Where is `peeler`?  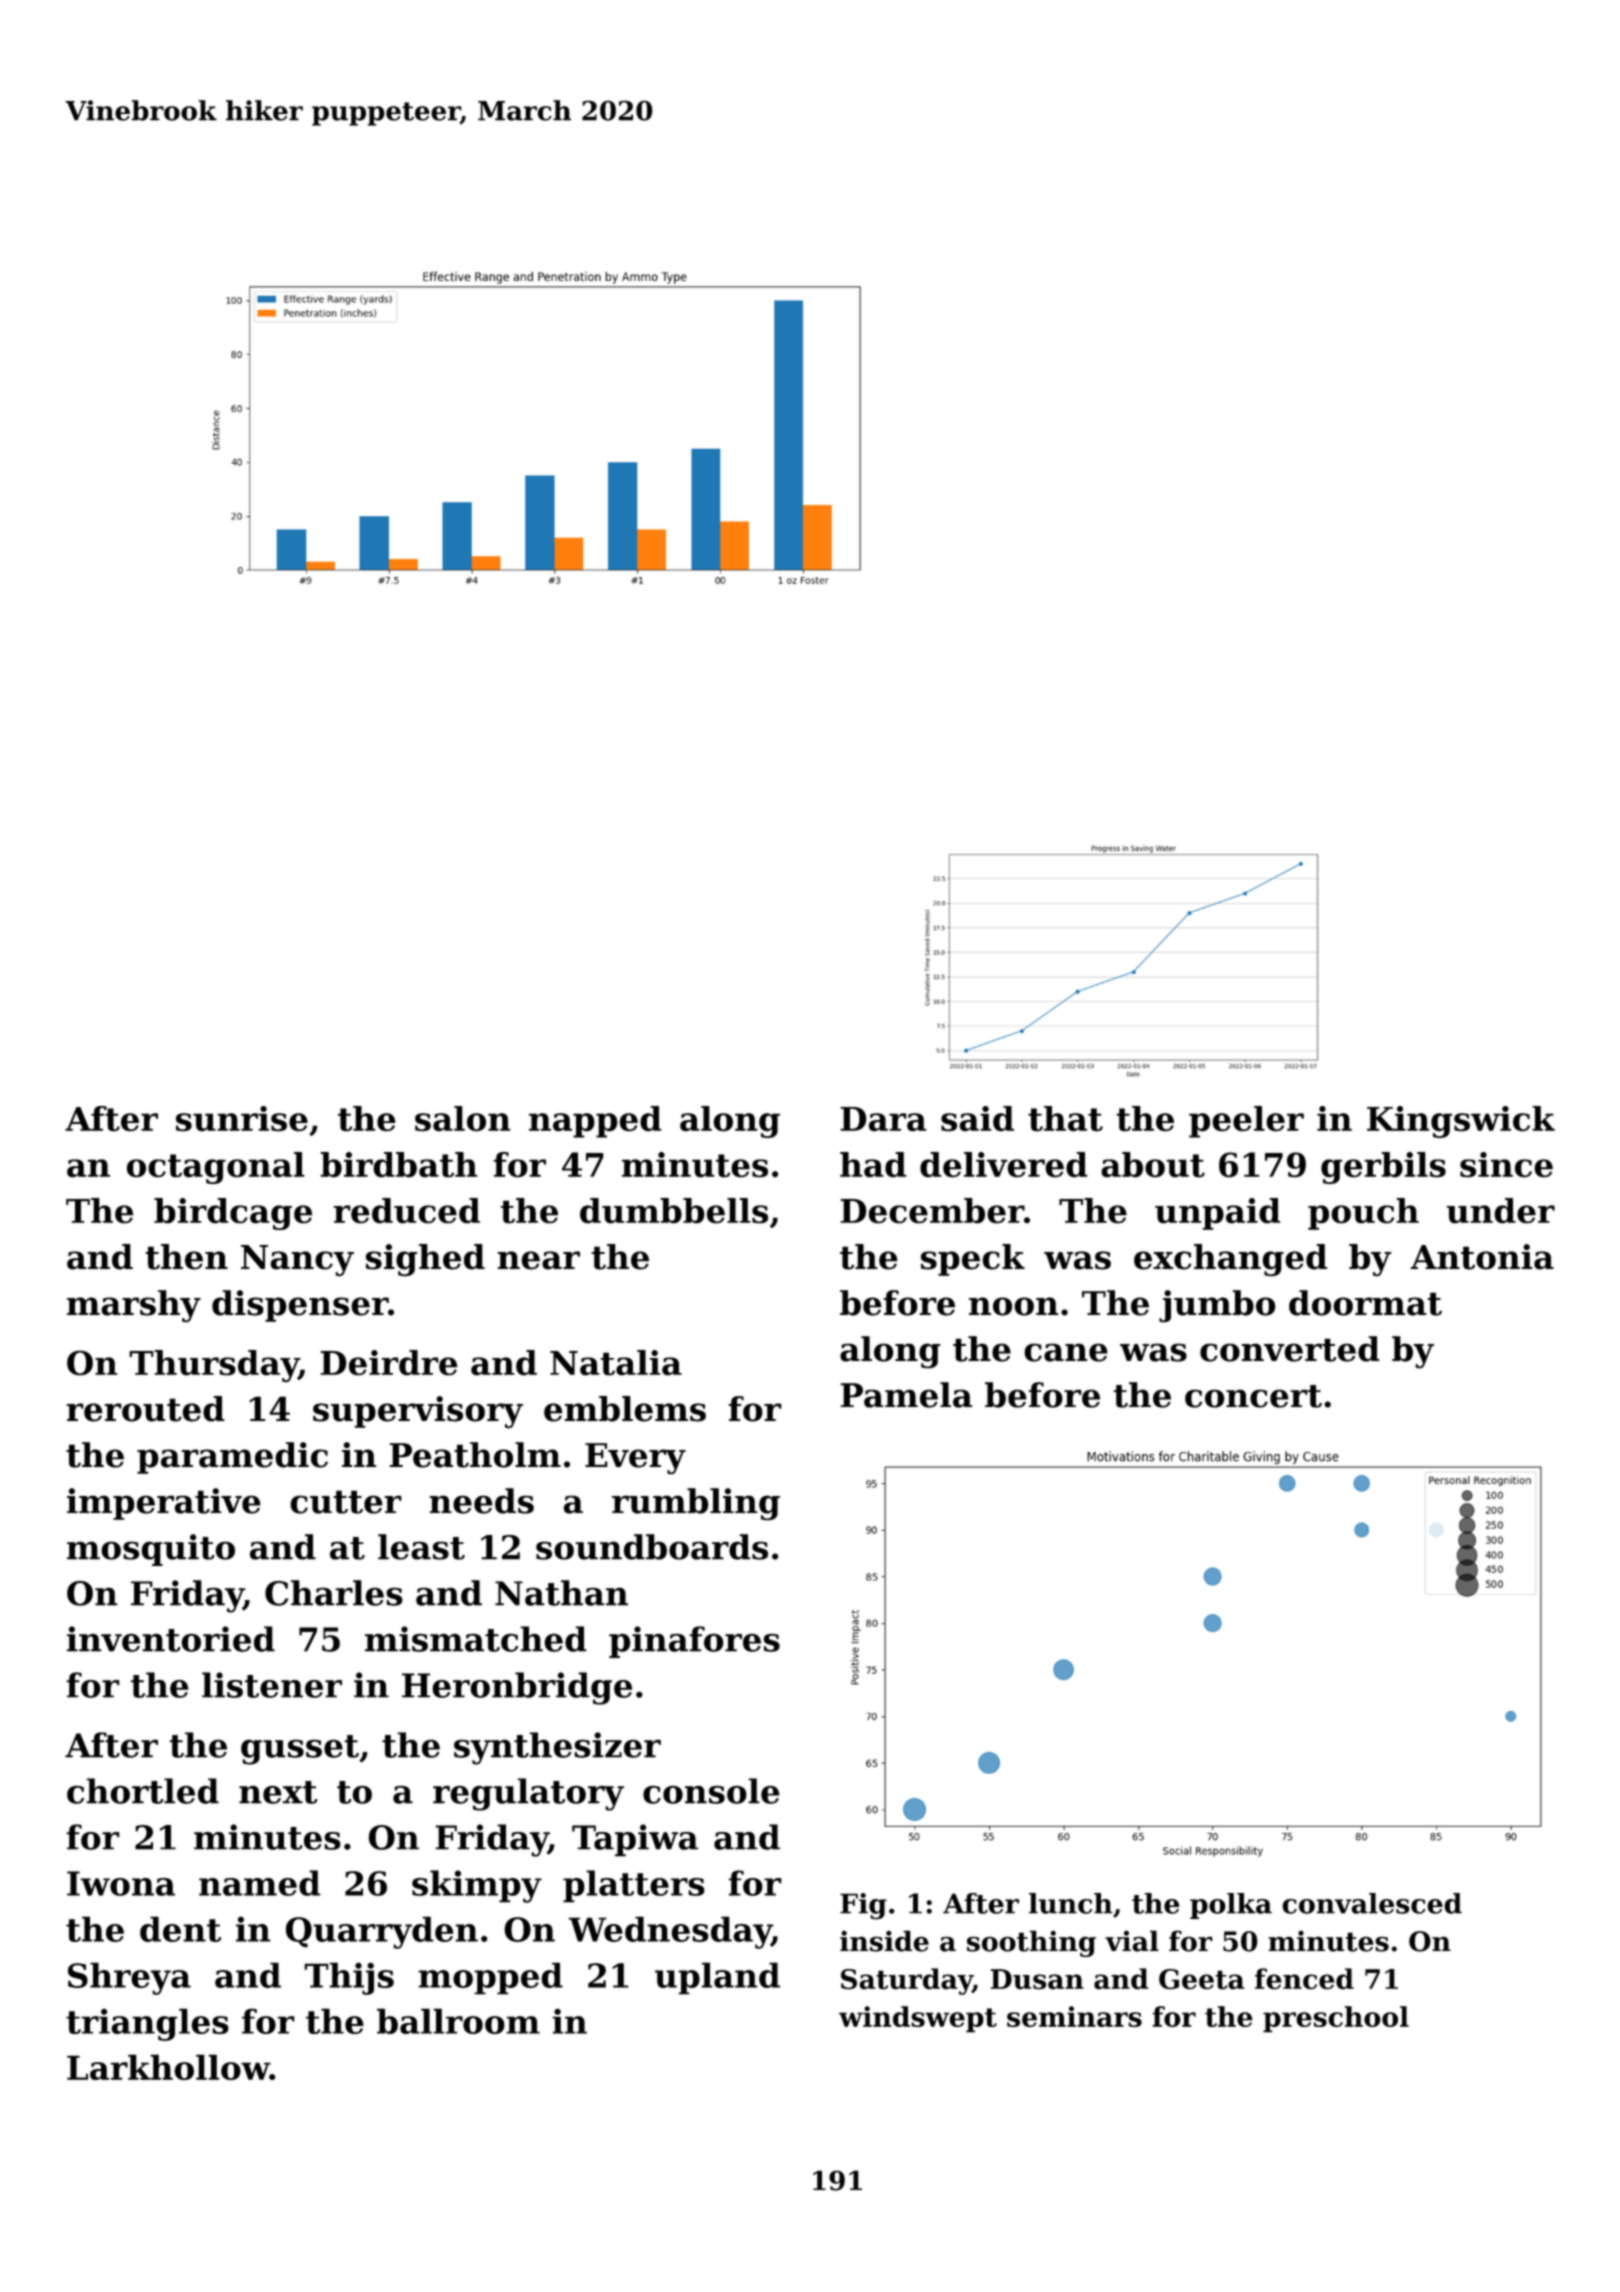 peeler is located at coordinates (1246, 1122).
